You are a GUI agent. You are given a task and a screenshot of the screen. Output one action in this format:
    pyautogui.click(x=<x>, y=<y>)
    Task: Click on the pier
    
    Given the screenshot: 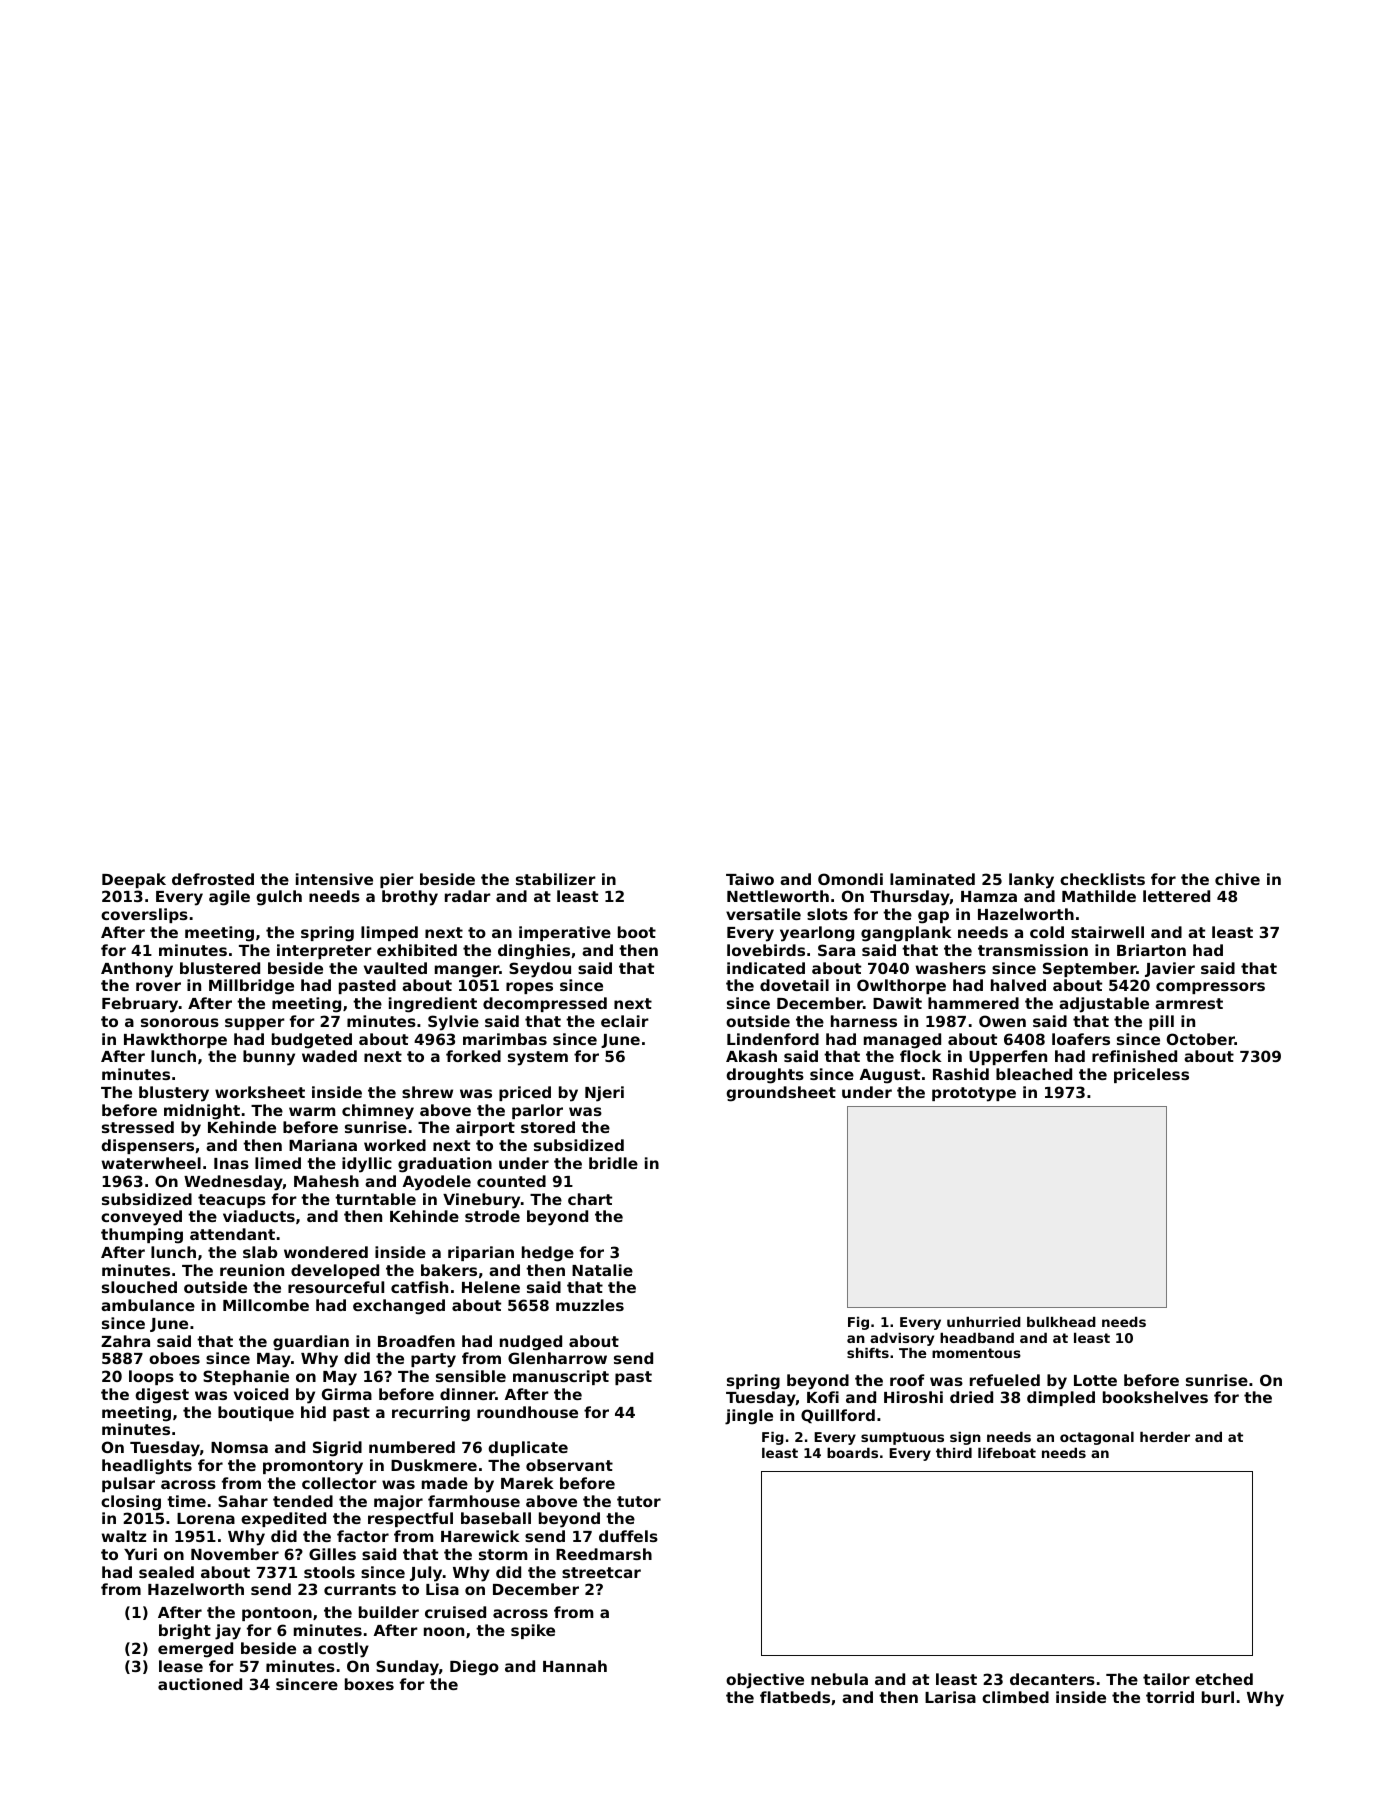 What is the action you would take?
    pyautogui.click(x=397, y=880)
